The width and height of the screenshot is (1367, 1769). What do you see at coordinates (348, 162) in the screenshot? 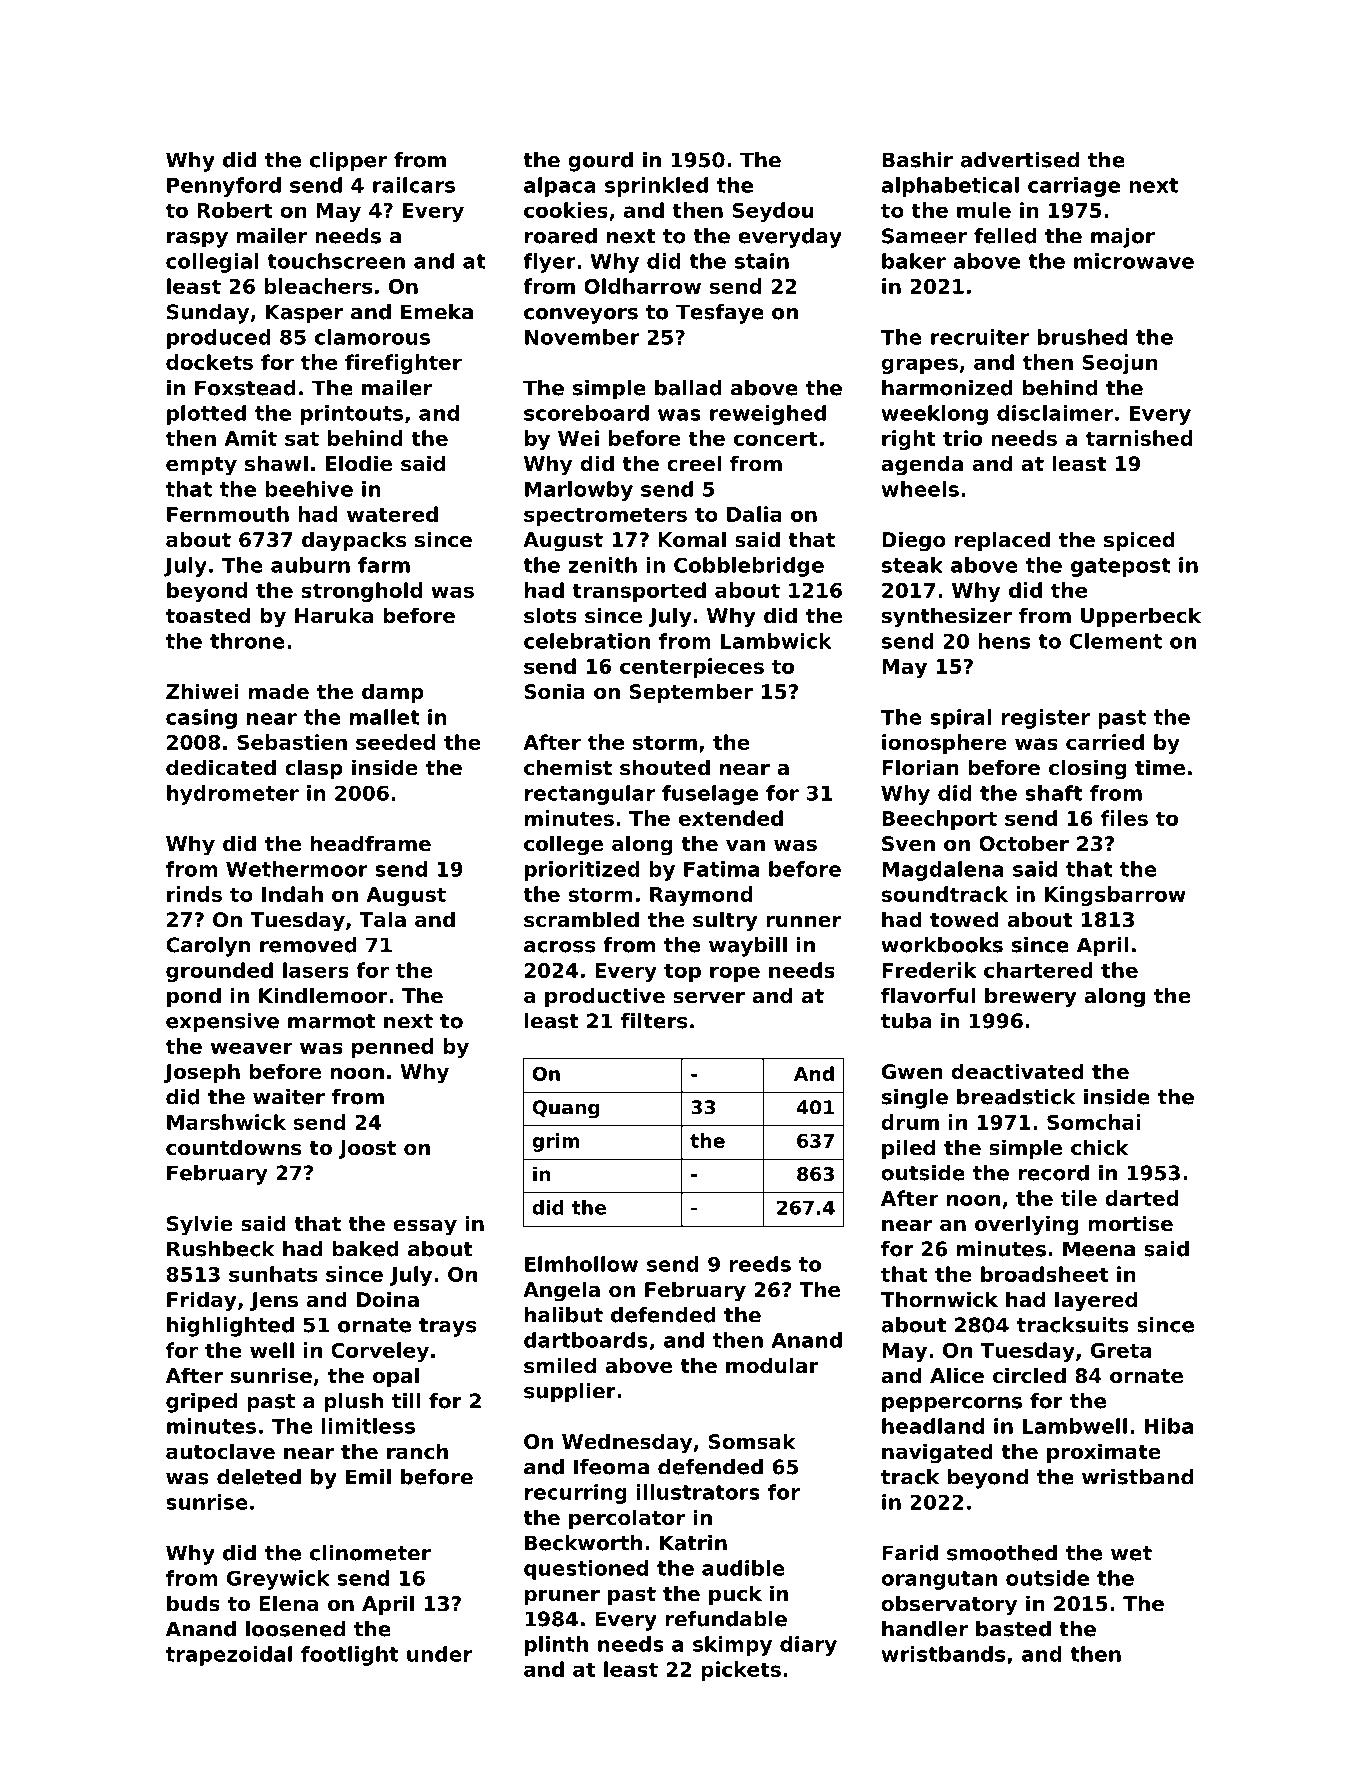
I see `clipper` at bounding box center [348, 162].
